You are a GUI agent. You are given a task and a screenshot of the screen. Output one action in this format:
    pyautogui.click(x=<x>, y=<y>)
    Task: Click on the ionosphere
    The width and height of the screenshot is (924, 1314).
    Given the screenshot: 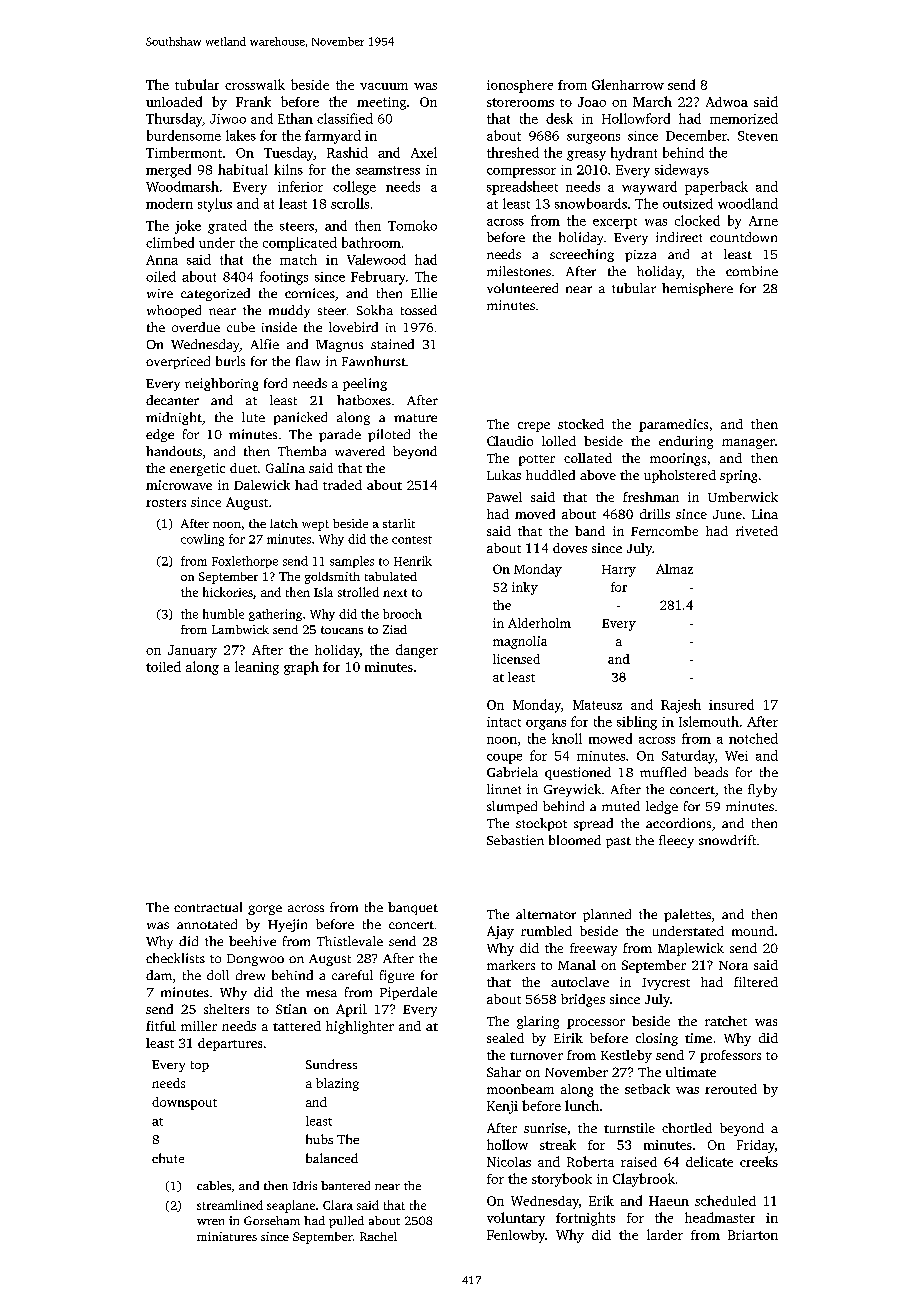 What is the action you would take?
    pyautogui.click(x=520, y=86)
